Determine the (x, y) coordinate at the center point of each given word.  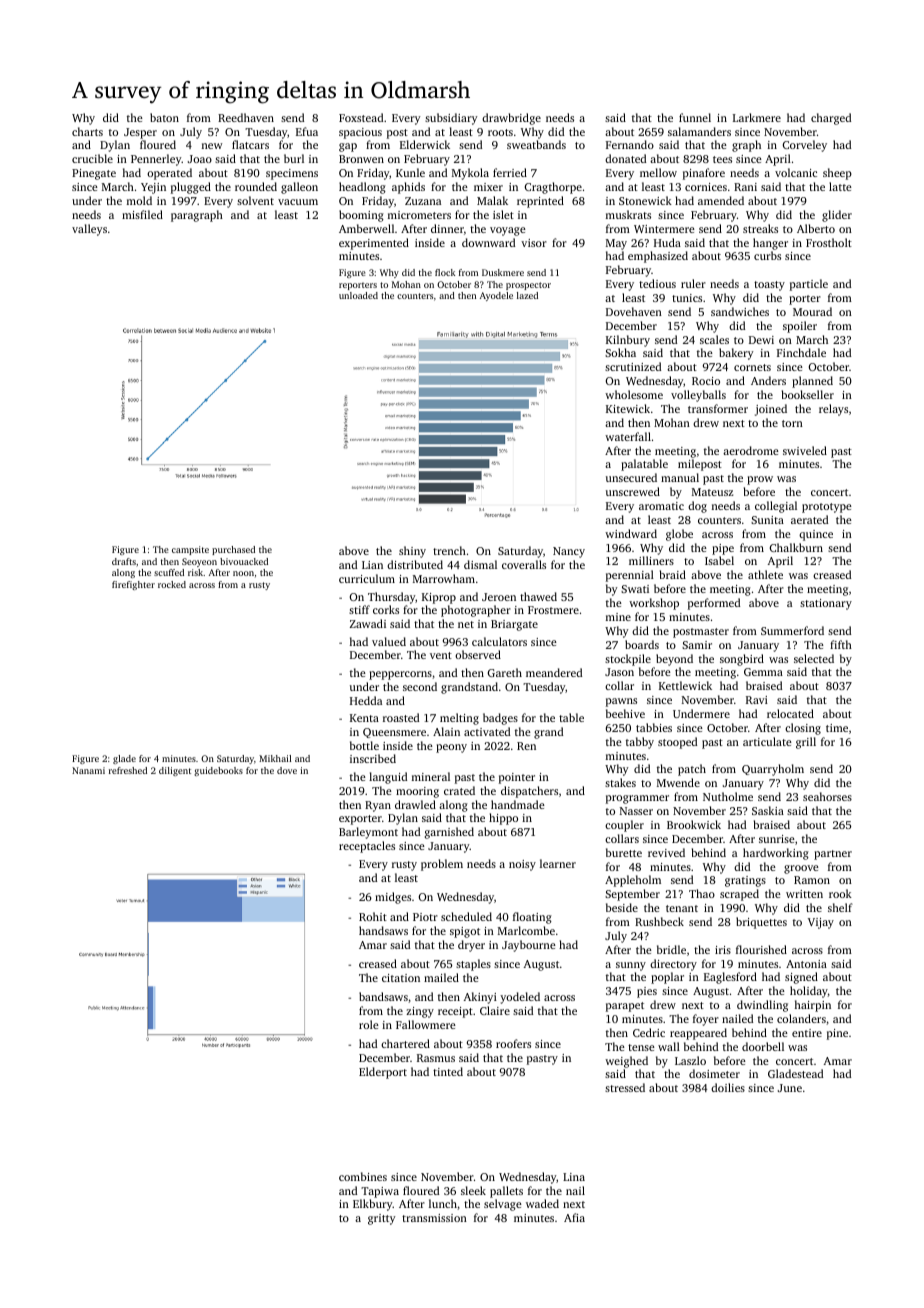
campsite (190, 550)
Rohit (373, 916)
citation (401, 978)
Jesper (140, 133)
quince (816, 535)
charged (831, 119)
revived (666, 852)
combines (363, 1176)
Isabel (719, 560)
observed (478, 654)
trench (449, 550)
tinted (448, 1071)
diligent (175, 771)
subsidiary (451, 119)
